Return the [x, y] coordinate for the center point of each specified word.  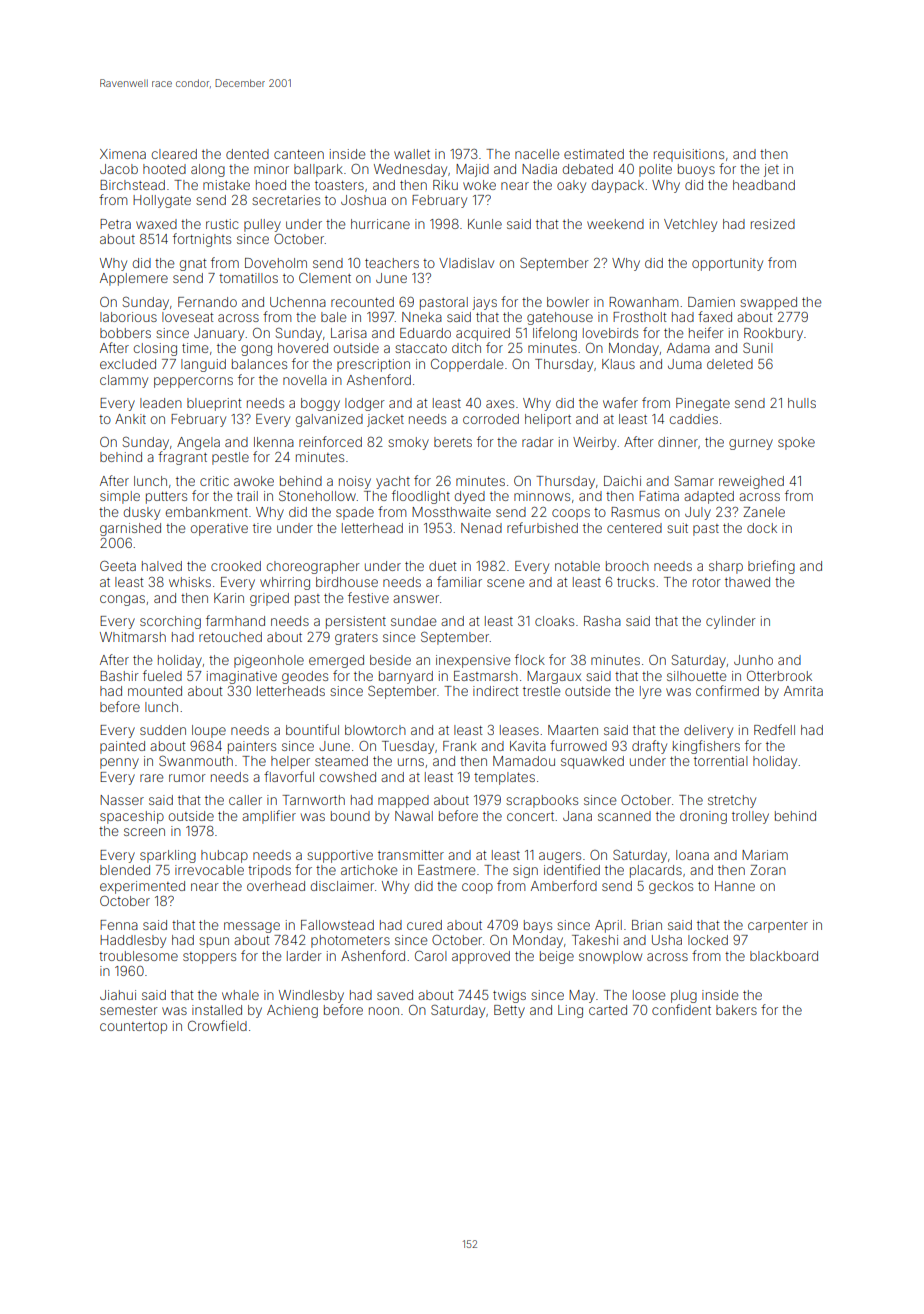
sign [525, 871]
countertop [133, 1028]
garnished [130, 529]
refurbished [542, 527]
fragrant [182, 458]
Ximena [123, 154]
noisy [355, 482]
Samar [694, 481]
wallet [412, 154]
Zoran [768, 870]
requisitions [689, 155]
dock [762, 528]
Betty [509, 1011]
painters [252, 747]
